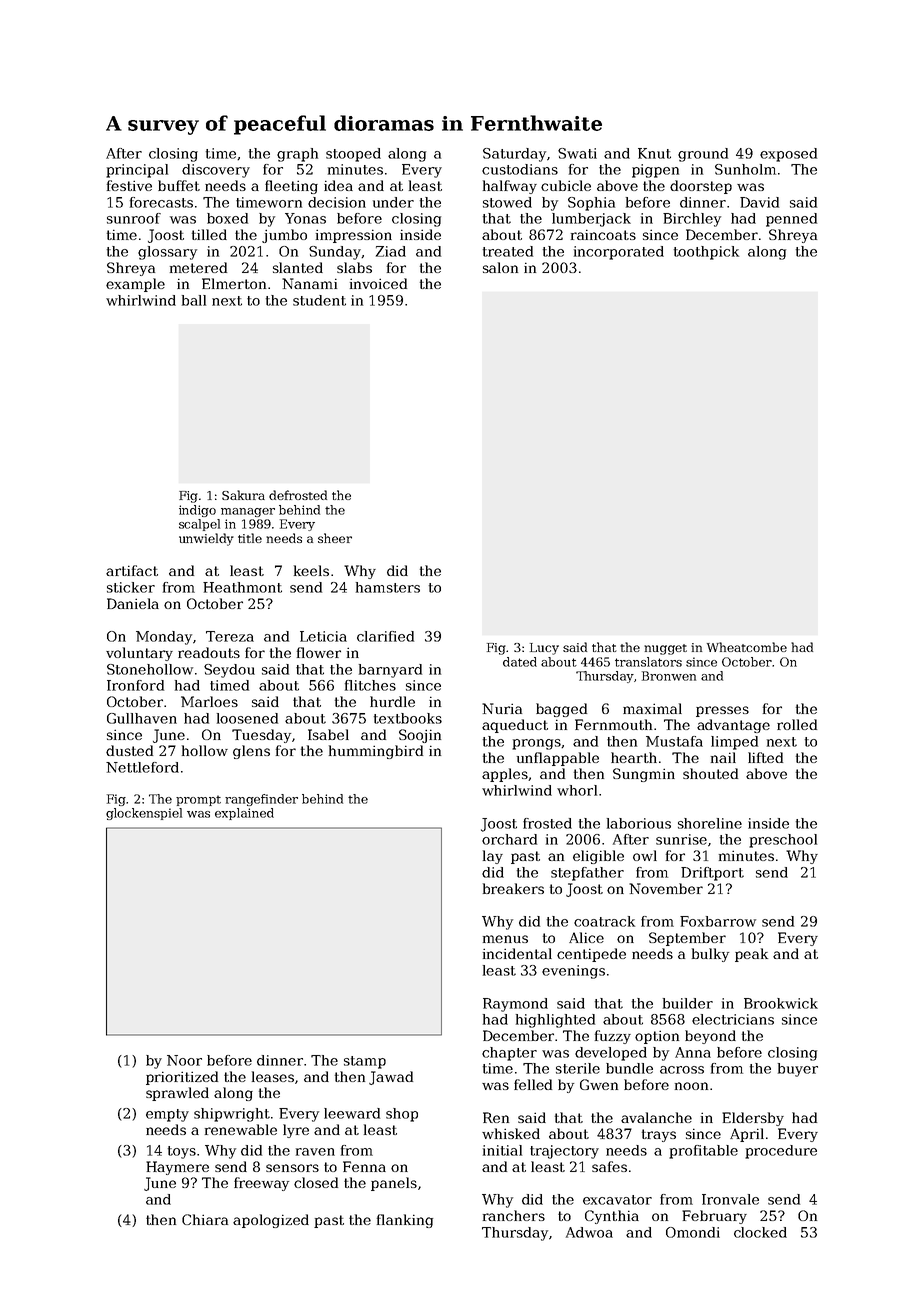  I want to click on stooped, so click(353, 155).
